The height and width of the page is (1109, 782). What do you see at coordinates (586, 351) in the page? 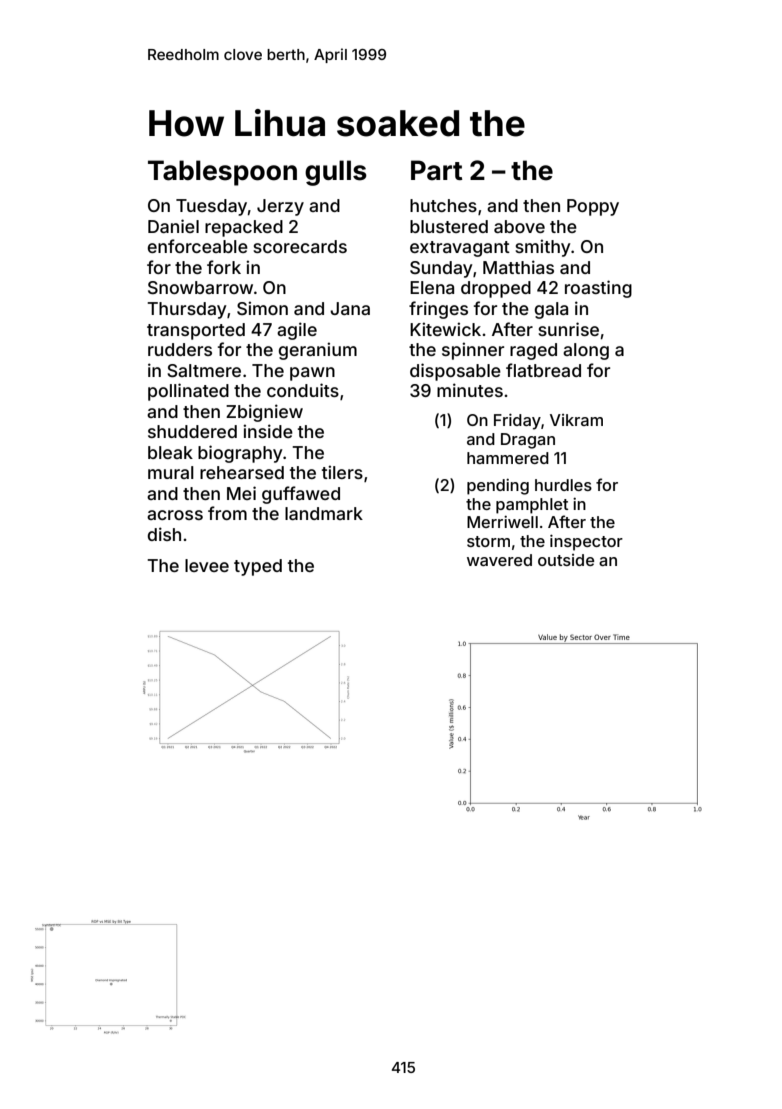
I see `along` at bounding box center [586, 351].
